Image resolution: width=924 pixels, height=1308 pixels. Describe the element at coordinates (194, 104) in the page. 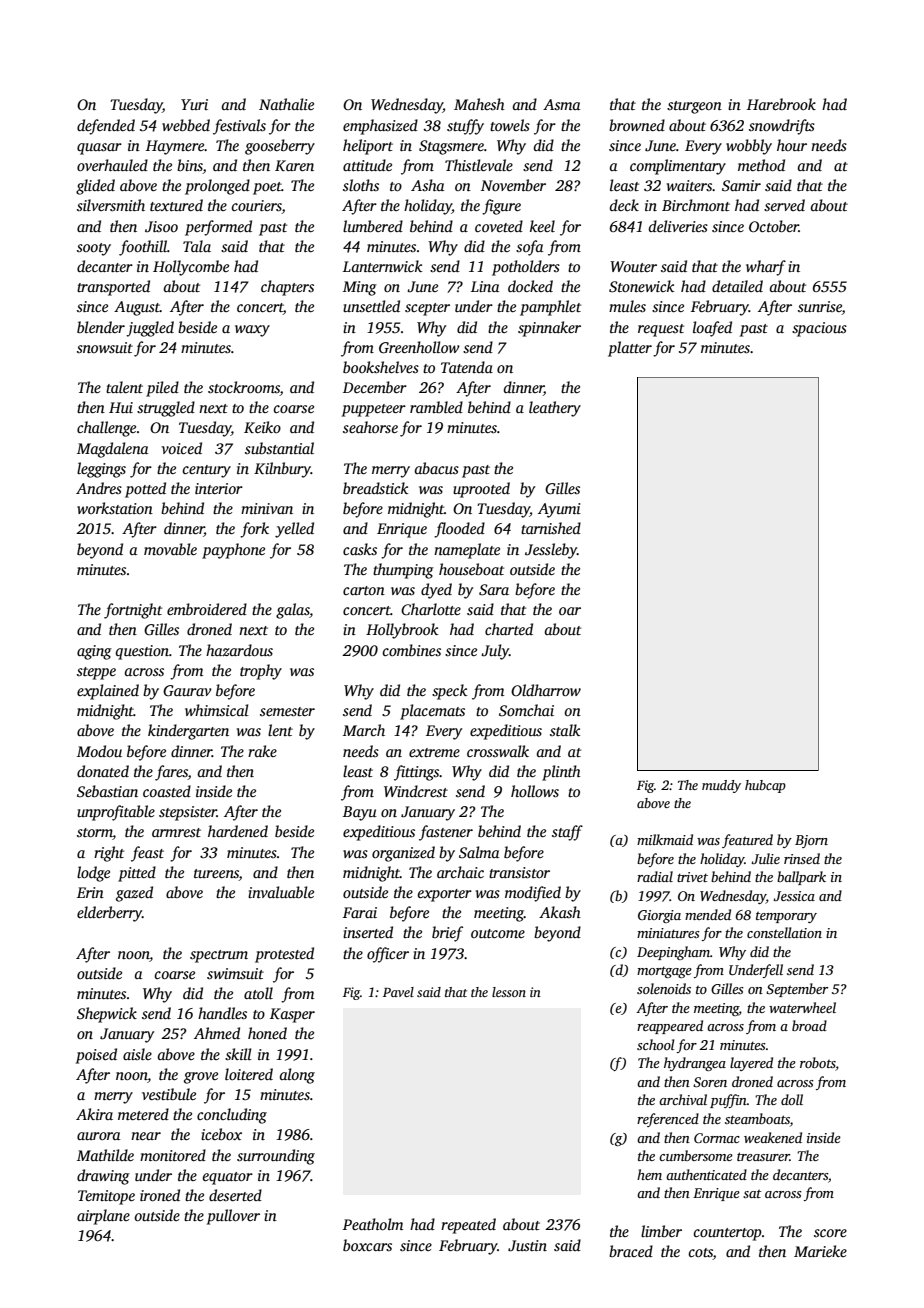

I see `Yuri` at that location.
